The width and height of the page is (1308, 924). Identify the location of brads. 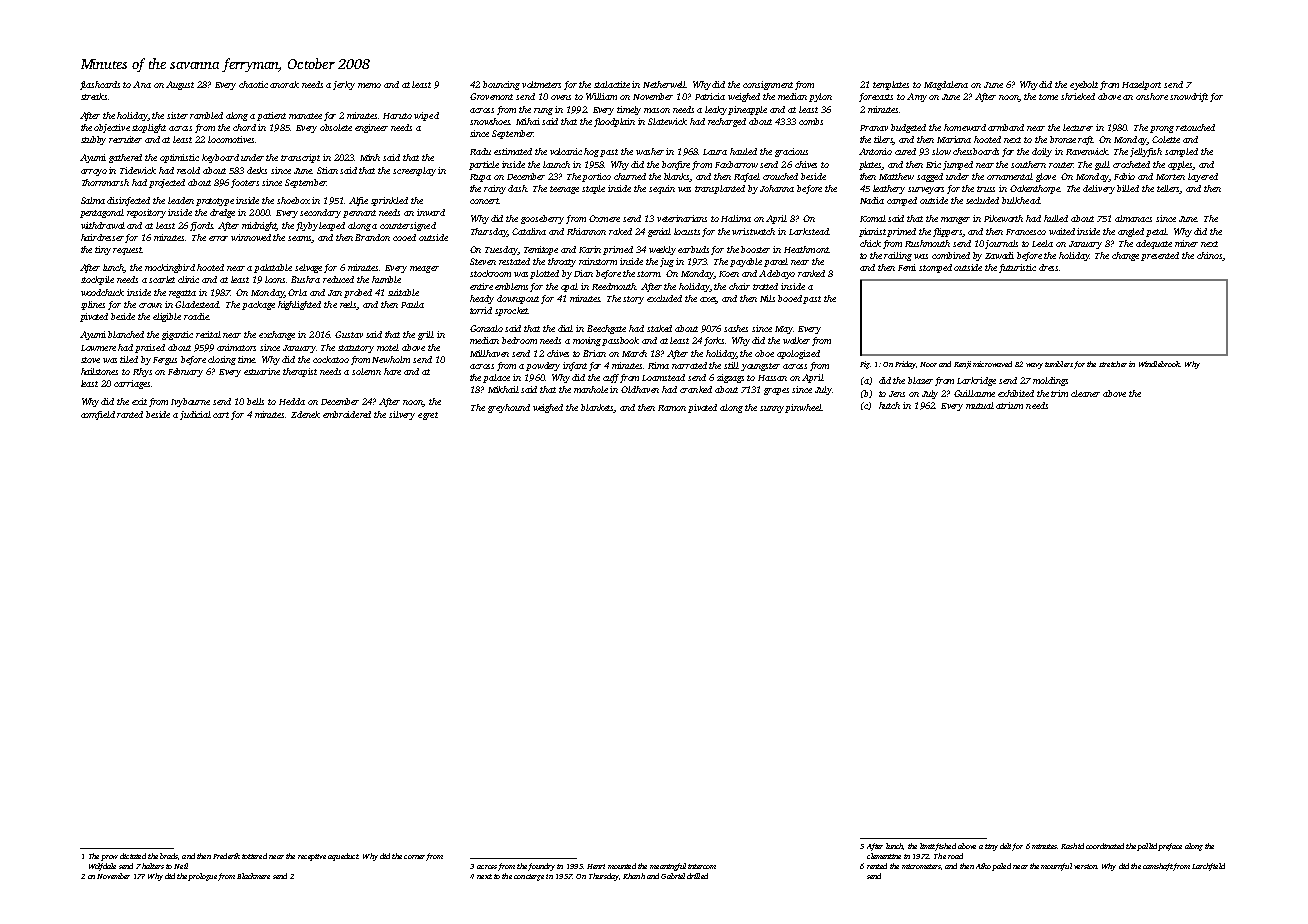
(169, 856).
